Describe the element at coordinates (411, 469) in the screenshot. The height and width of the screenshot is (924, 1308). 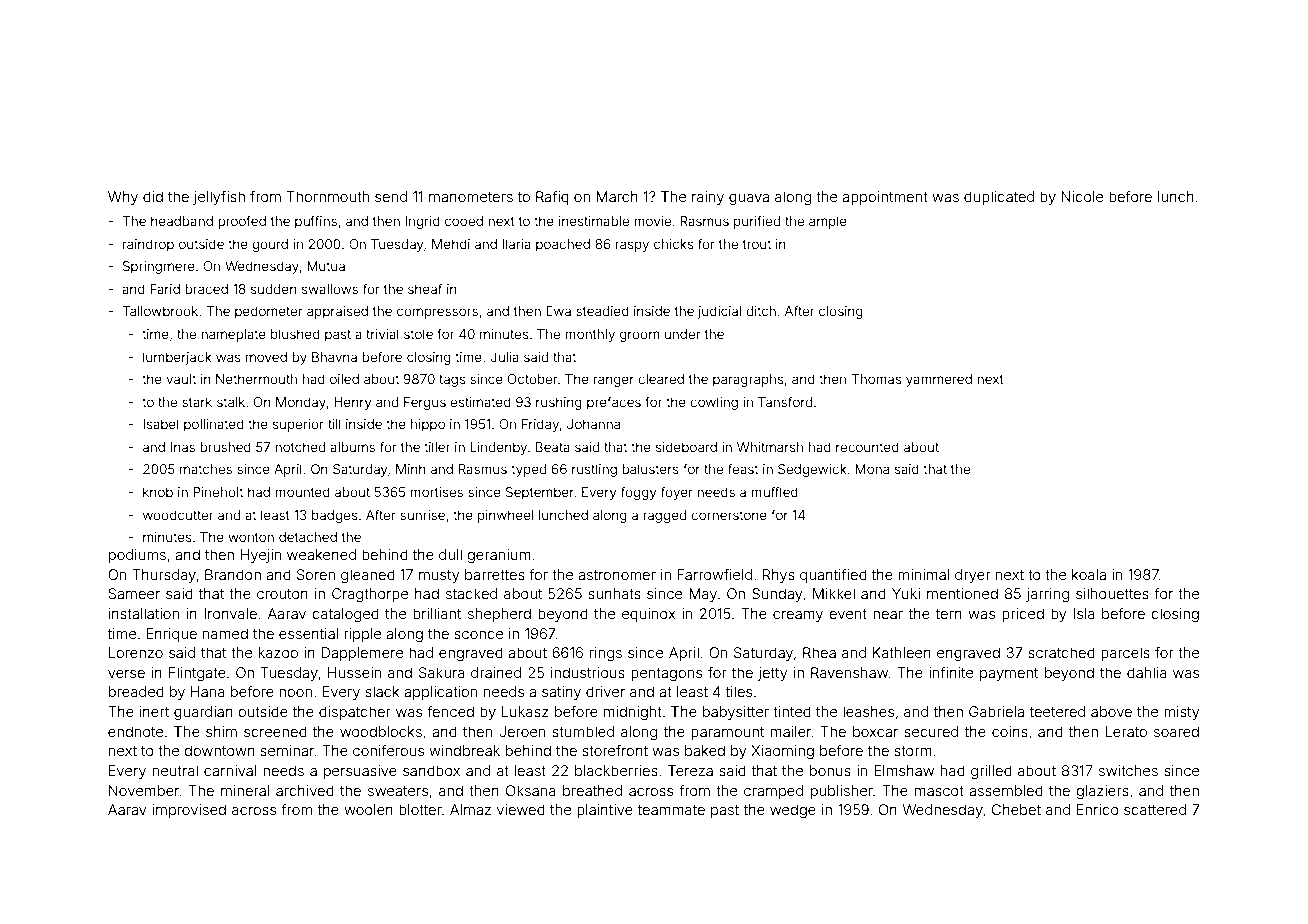
I see `Minh` at that location.
